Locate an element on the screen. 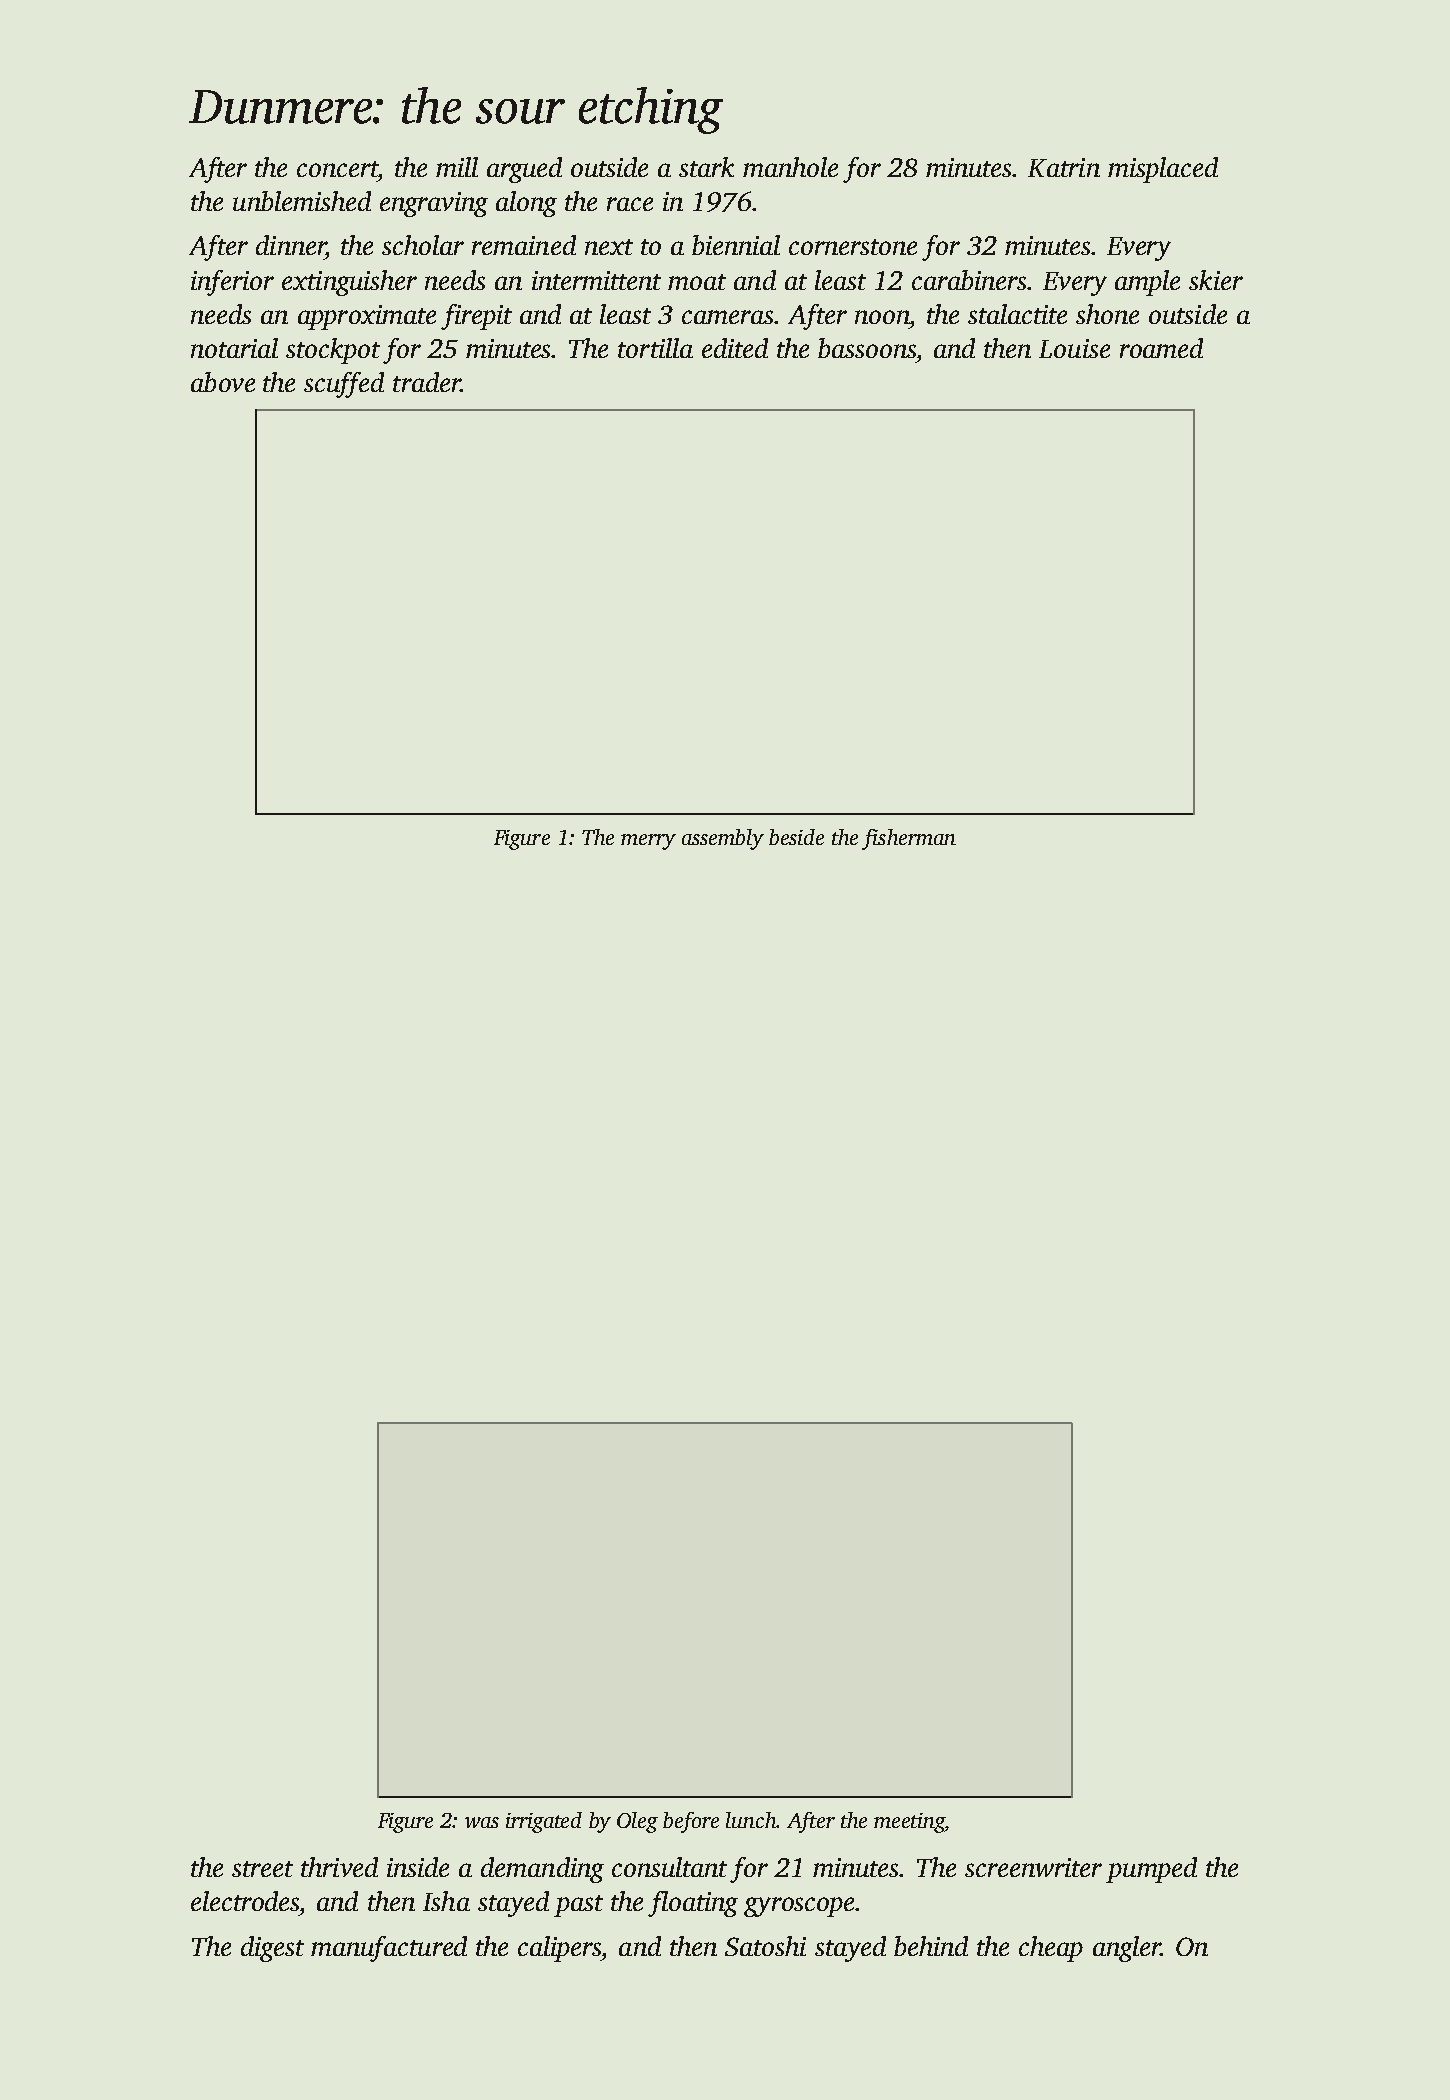 The image size is (1450, 2100). digest is located at coordinates (272, 1949).
